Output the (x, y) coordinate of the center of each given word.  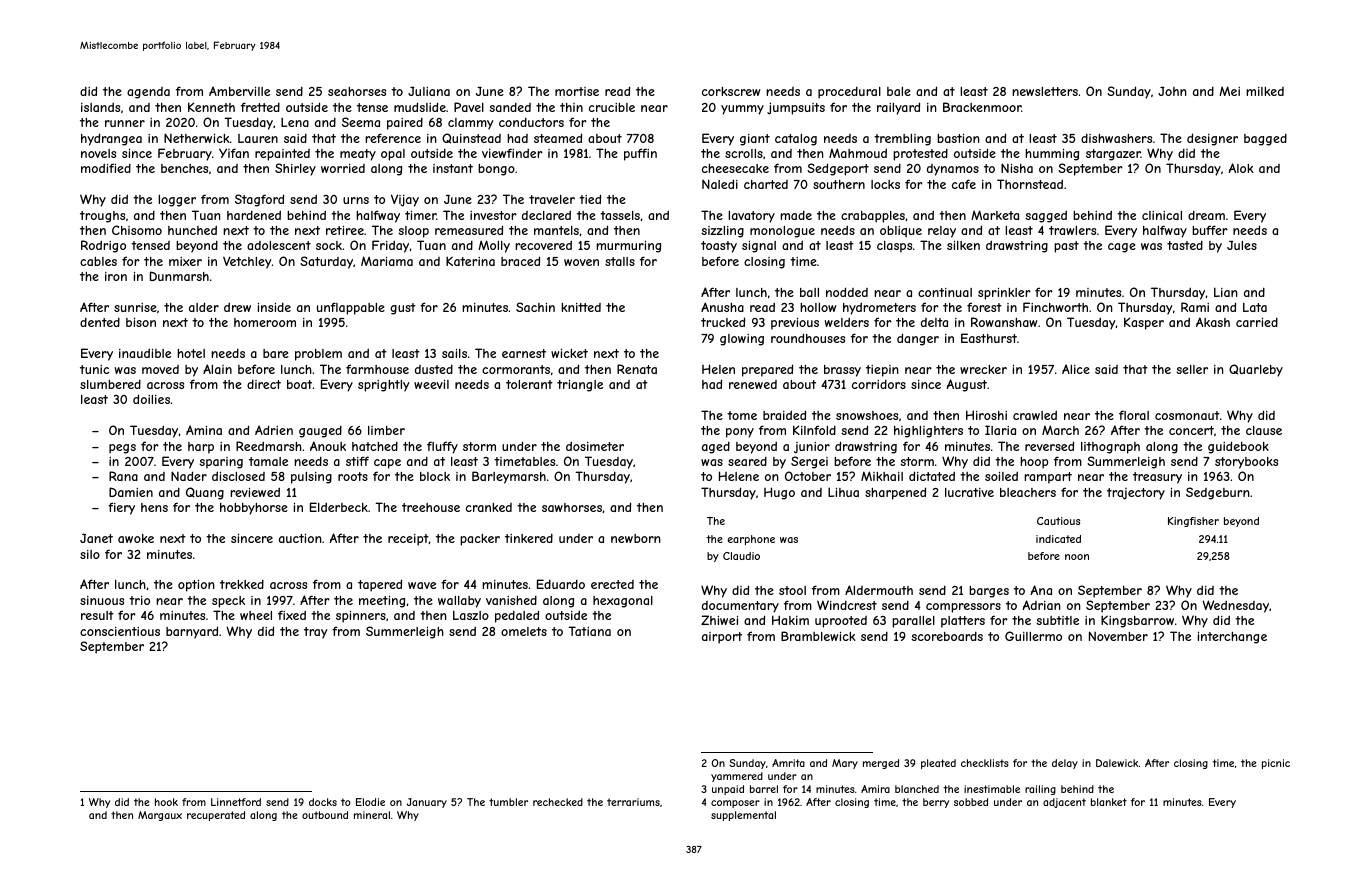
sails (454, 353)
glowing (742, 340)
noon (1077, 557)
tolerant (529, 384)
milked (1265, 91)
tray (315, 633)
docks (323, 802)
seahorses (357, 91)
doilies (151, 399)
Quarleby (1256, 370)
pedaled (517, 616)
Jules (1242, 245)
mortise (577, 91)
